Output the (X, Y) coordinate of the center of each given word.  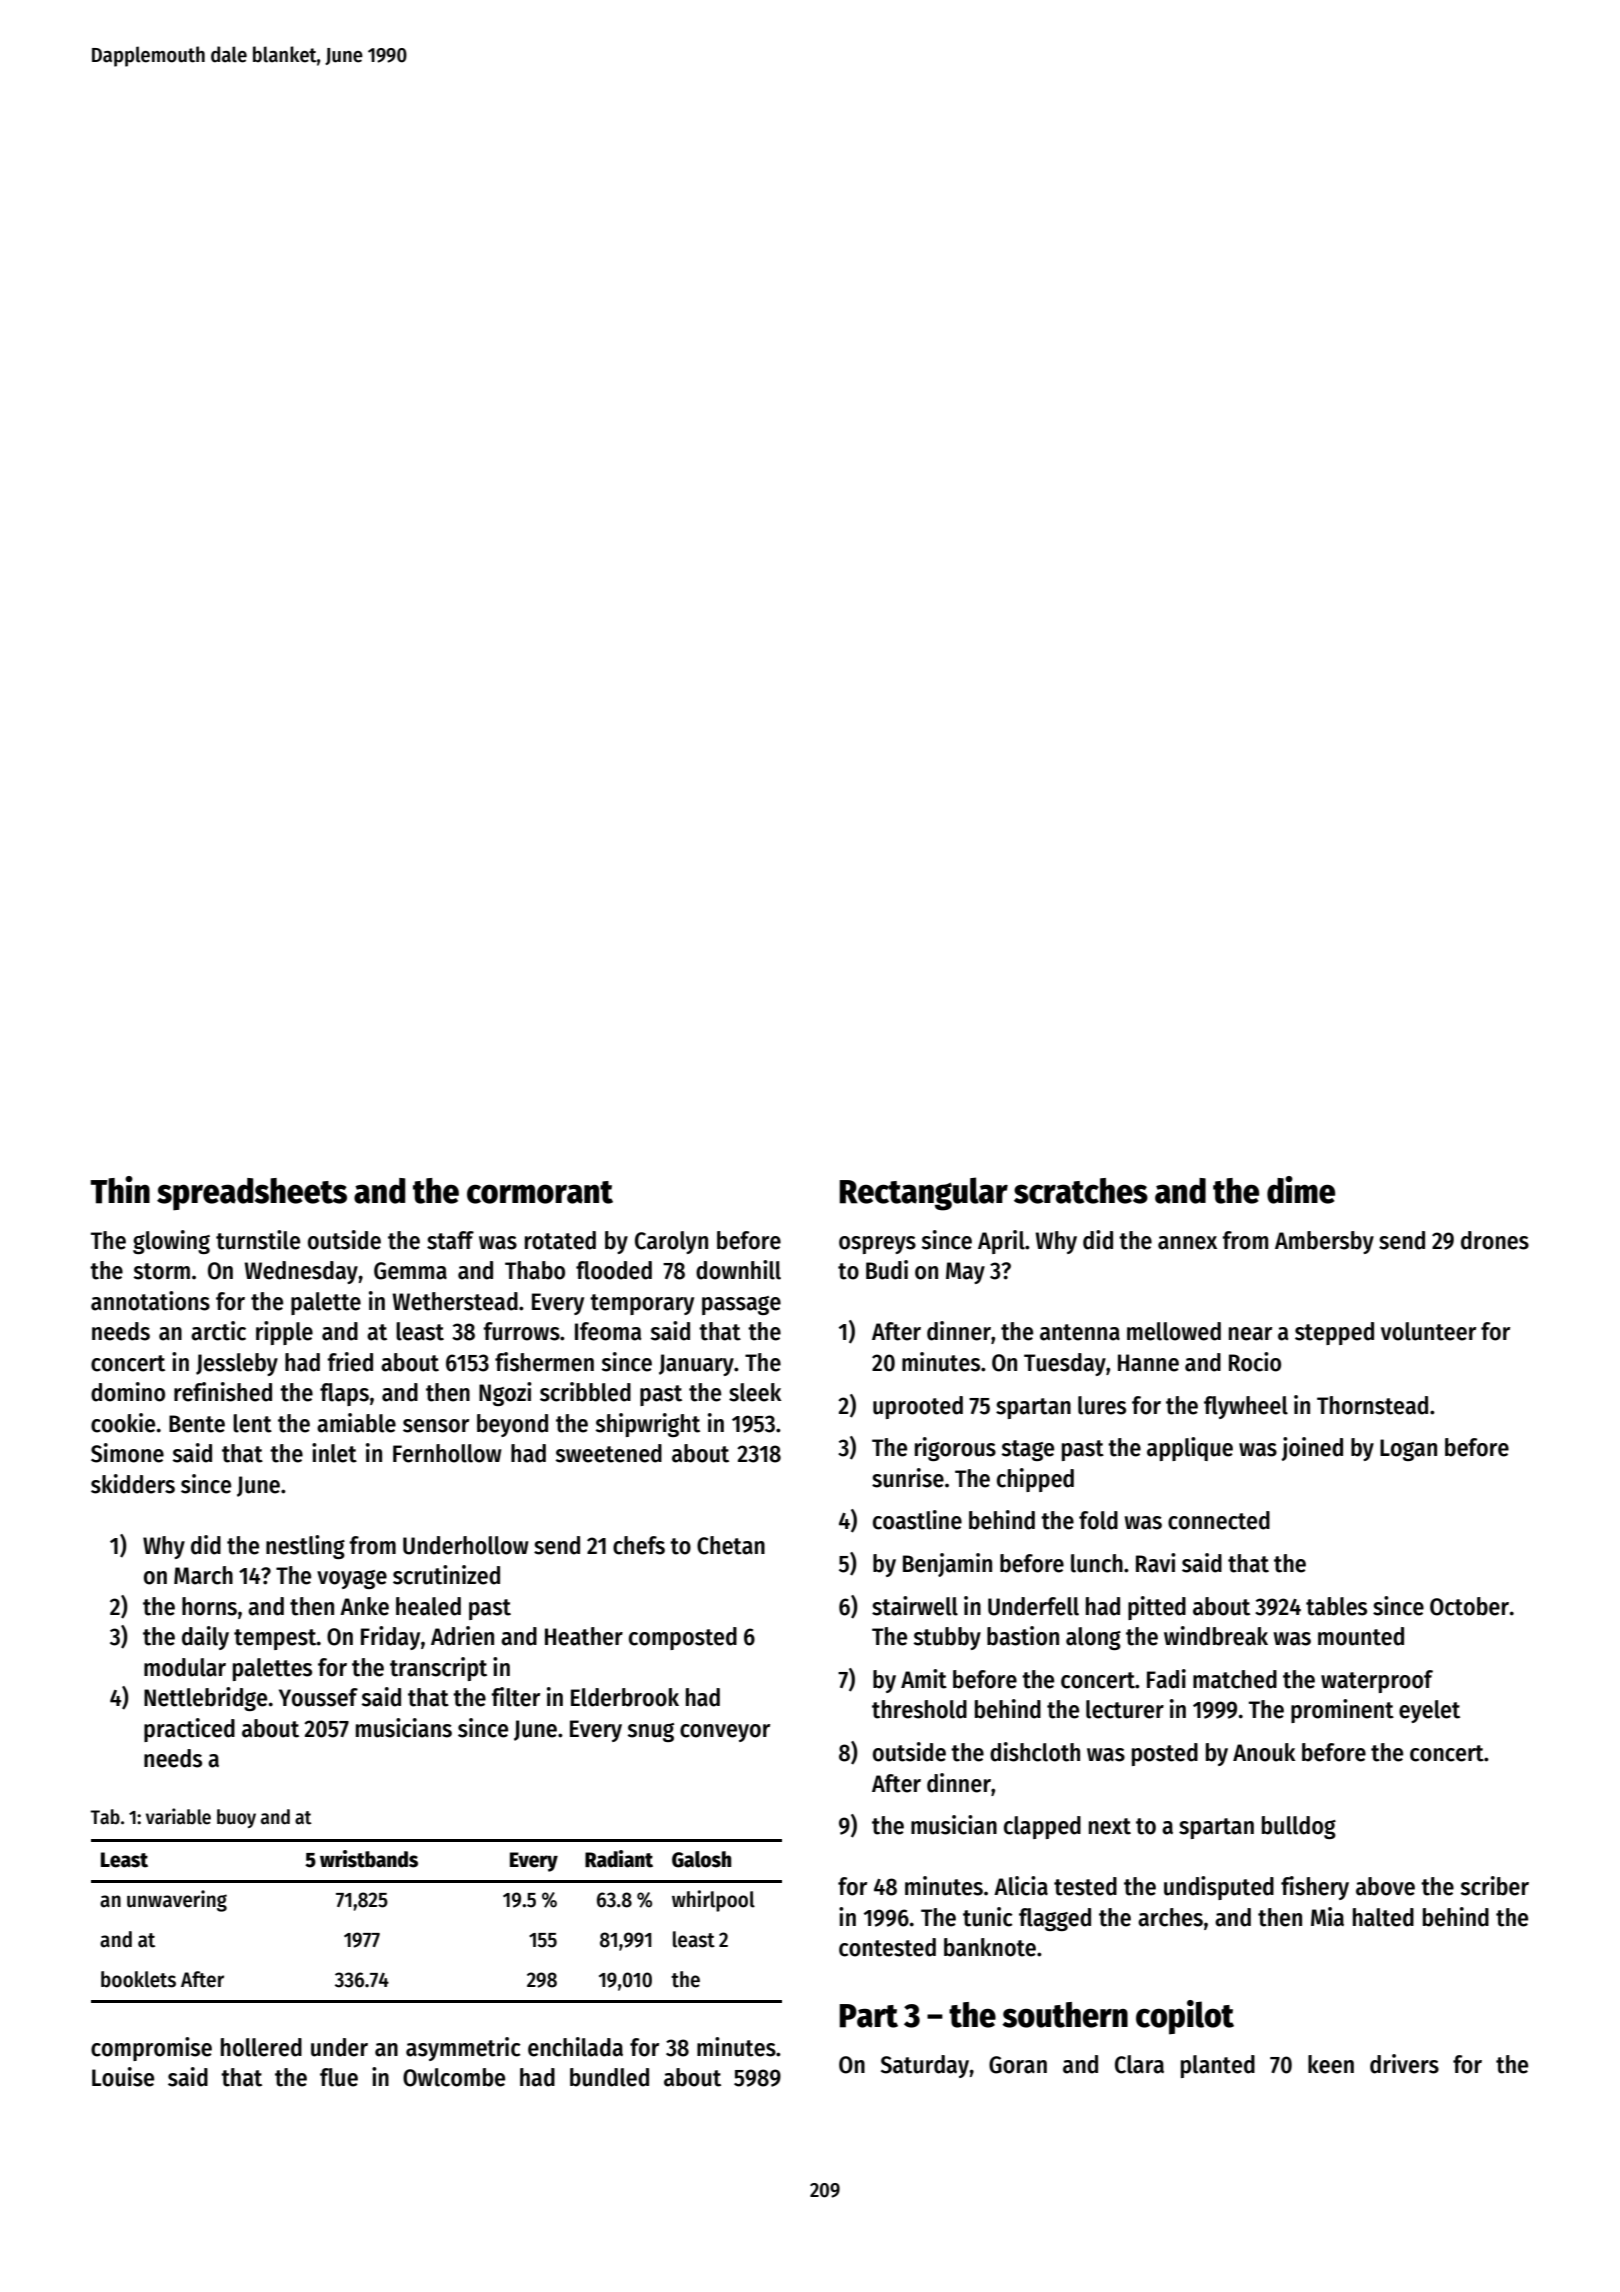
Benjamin (947, 1565)
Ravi (1156, 1563)
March (203, 1575)
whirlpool (713, 1901)
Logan (1408, 1450)
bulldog (1299, 1827)
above (1385, 1886)
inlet (334, 1453)
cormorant (540, 1192)
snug (651, 1732)
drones (1495, 1240)
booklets (138, 1979)
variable (178, 1816)
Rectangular (923, 1194)
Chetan (731, 1545)
